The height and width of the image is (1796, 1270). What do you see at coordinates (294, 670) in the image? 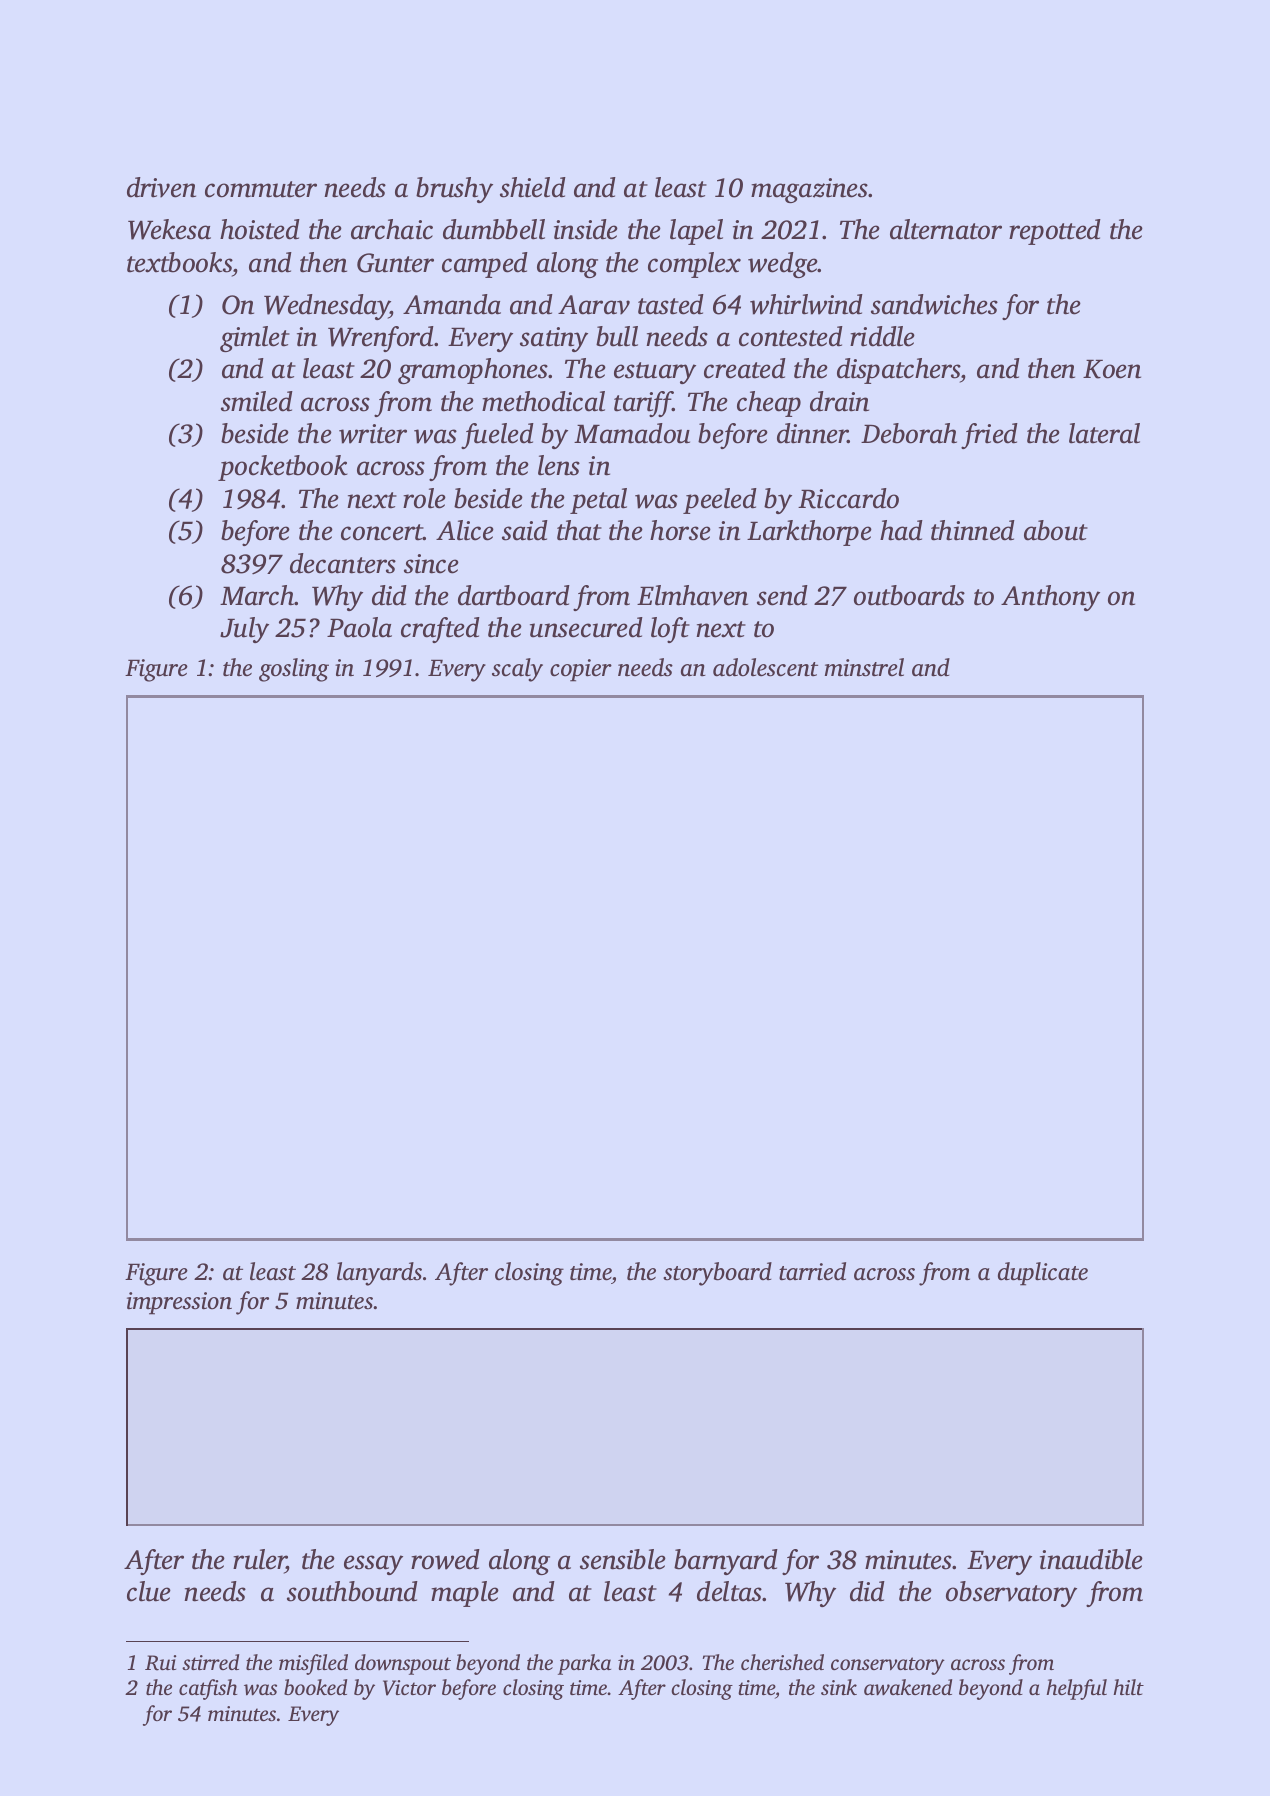
I see `gosling` at bounding box center [294, 670].
